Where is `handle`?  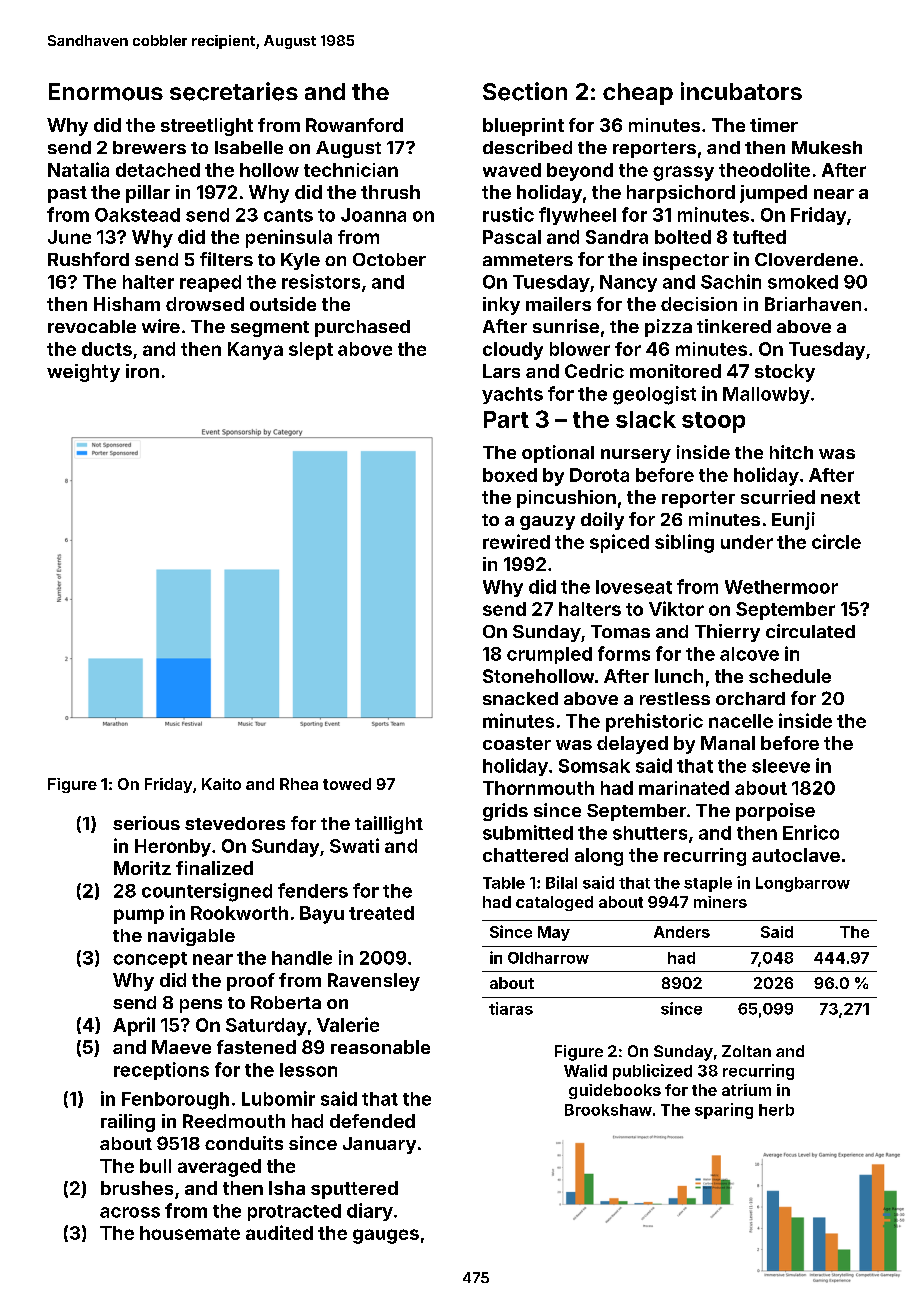
handle is located at coordinates (302, 958).
